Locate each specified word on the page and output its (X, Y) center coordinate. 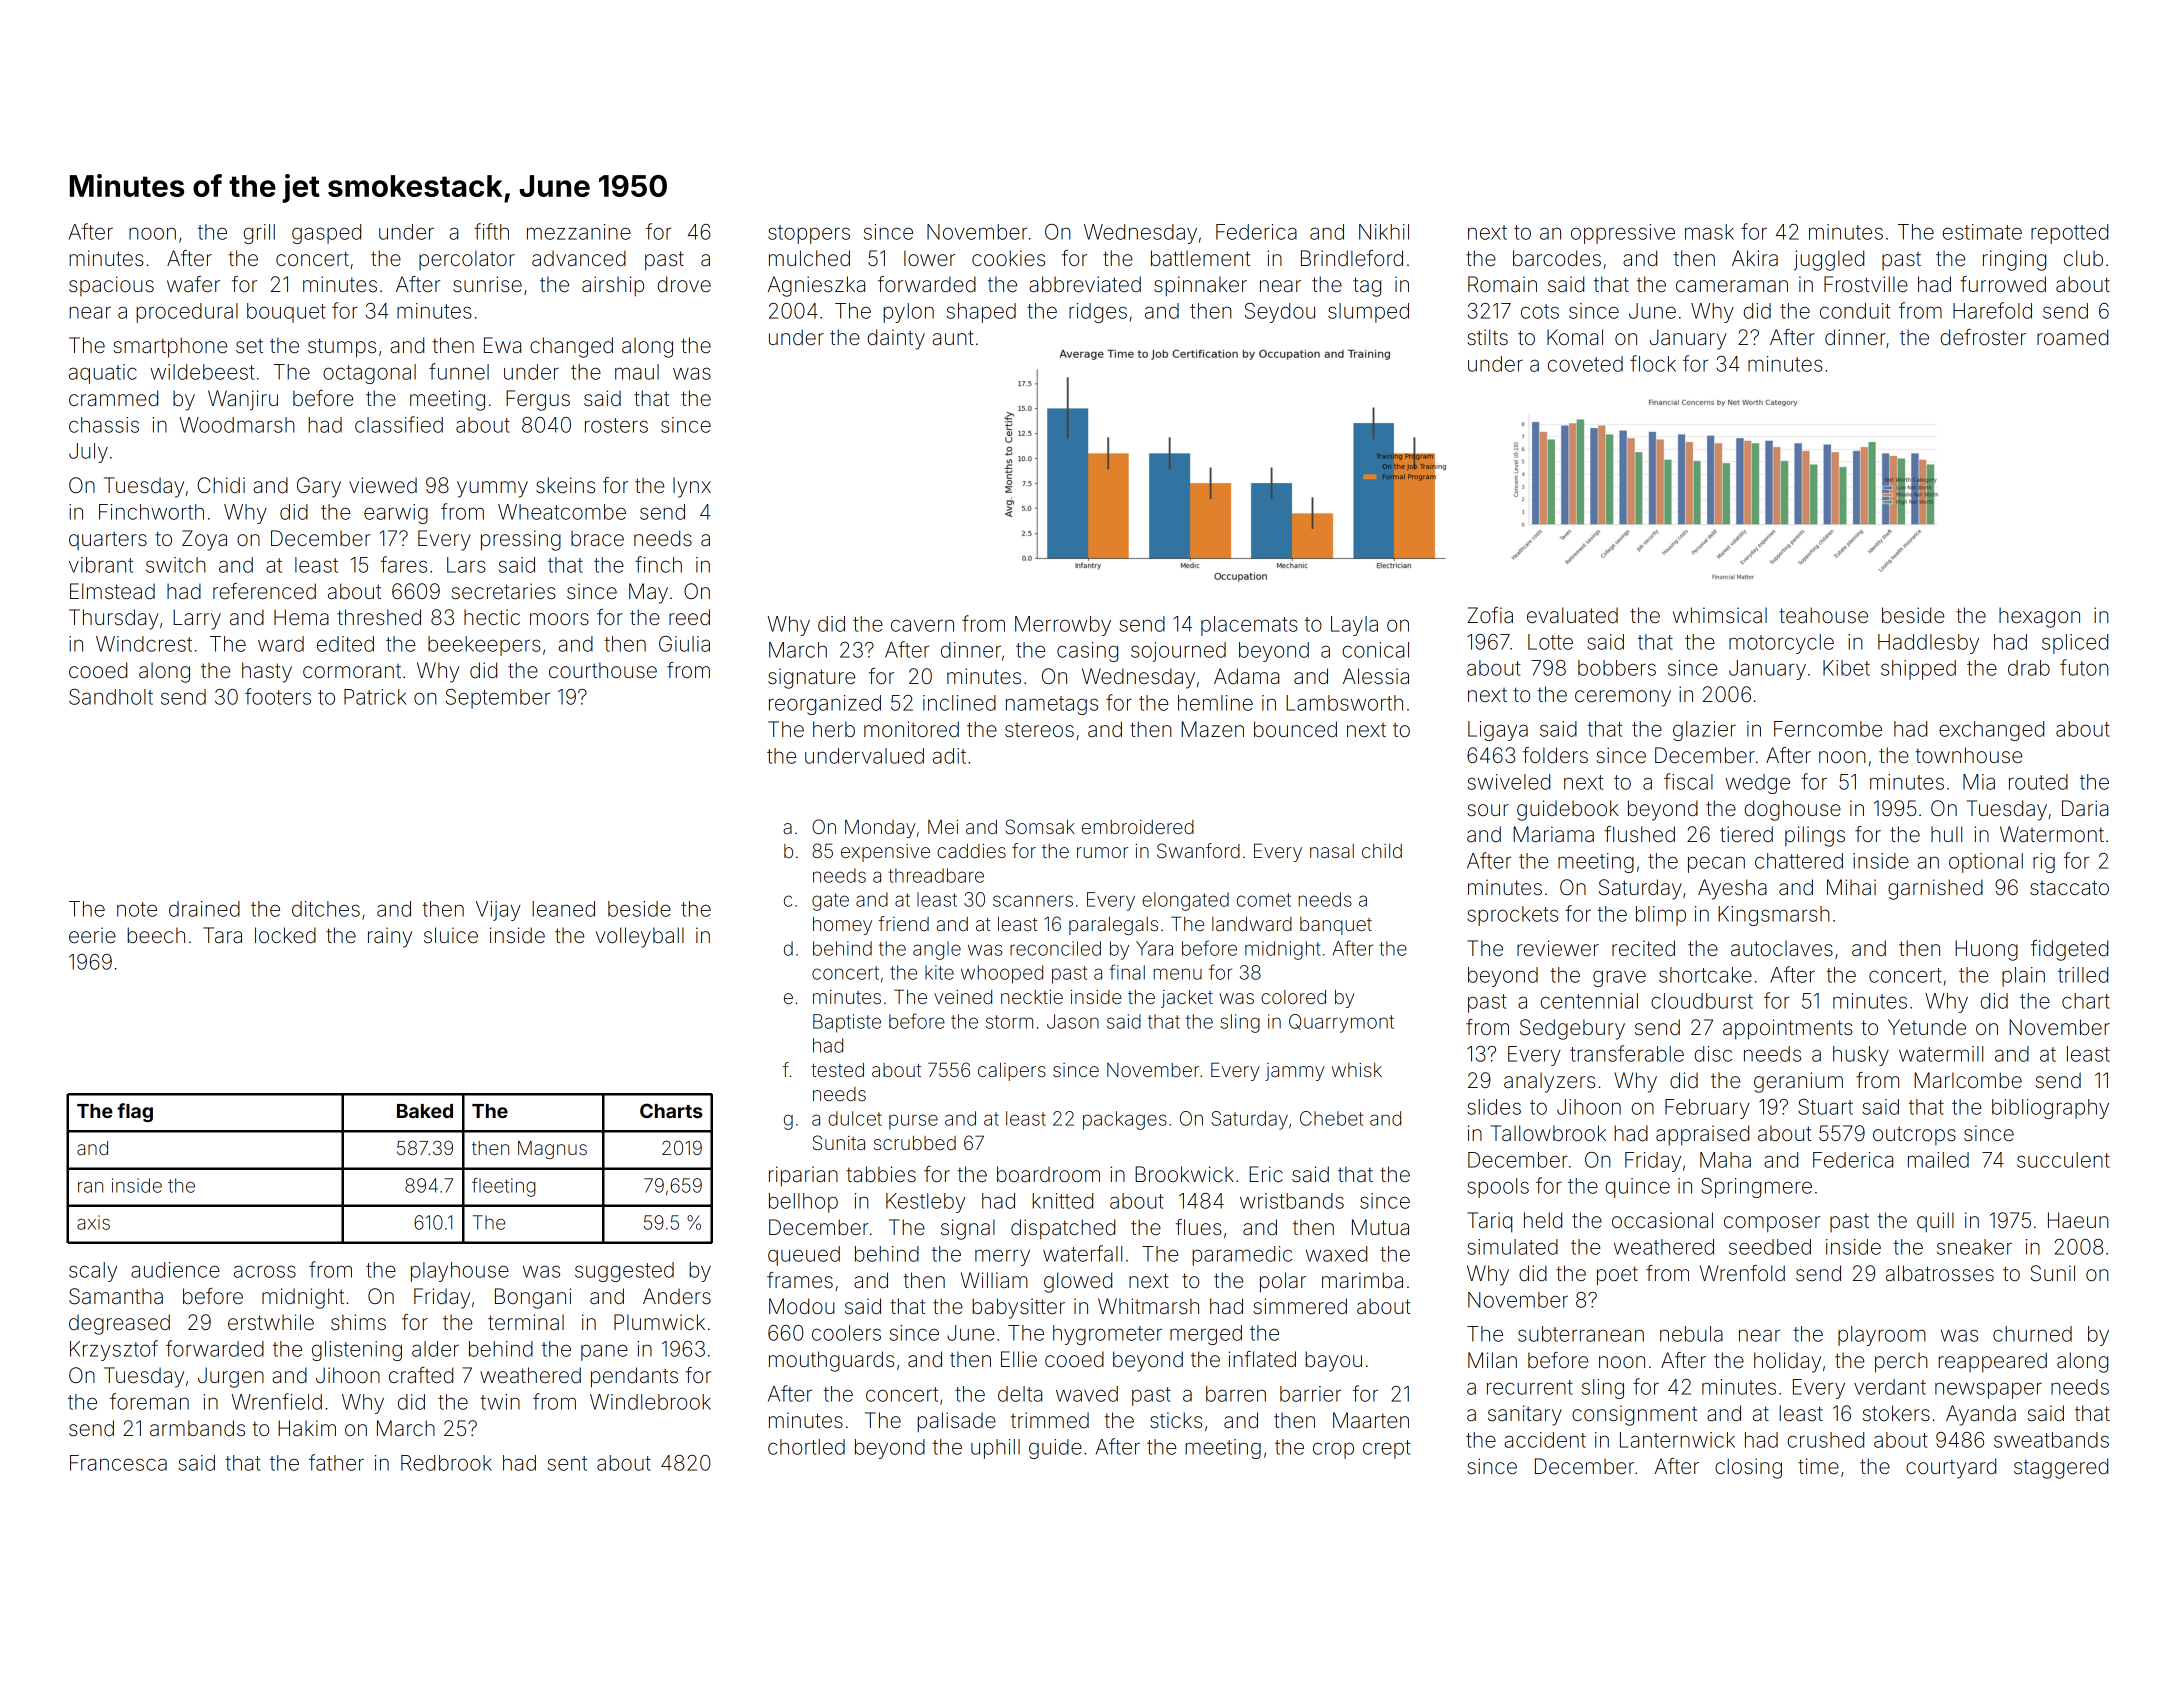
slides (1494, 1107)
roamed (2072, 337)
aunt (953, 338)
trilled (2083, 975)
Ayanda (1981, 1415)
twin (500, 1402)
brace (597, 538)
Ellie (1019, 1359)
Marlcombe (1968, 1080)
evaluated (1572, 615)
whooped (1002, 974)
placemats (1249, 626)
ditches (326, 909)
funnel (459, 371)
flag (135, 1112)
